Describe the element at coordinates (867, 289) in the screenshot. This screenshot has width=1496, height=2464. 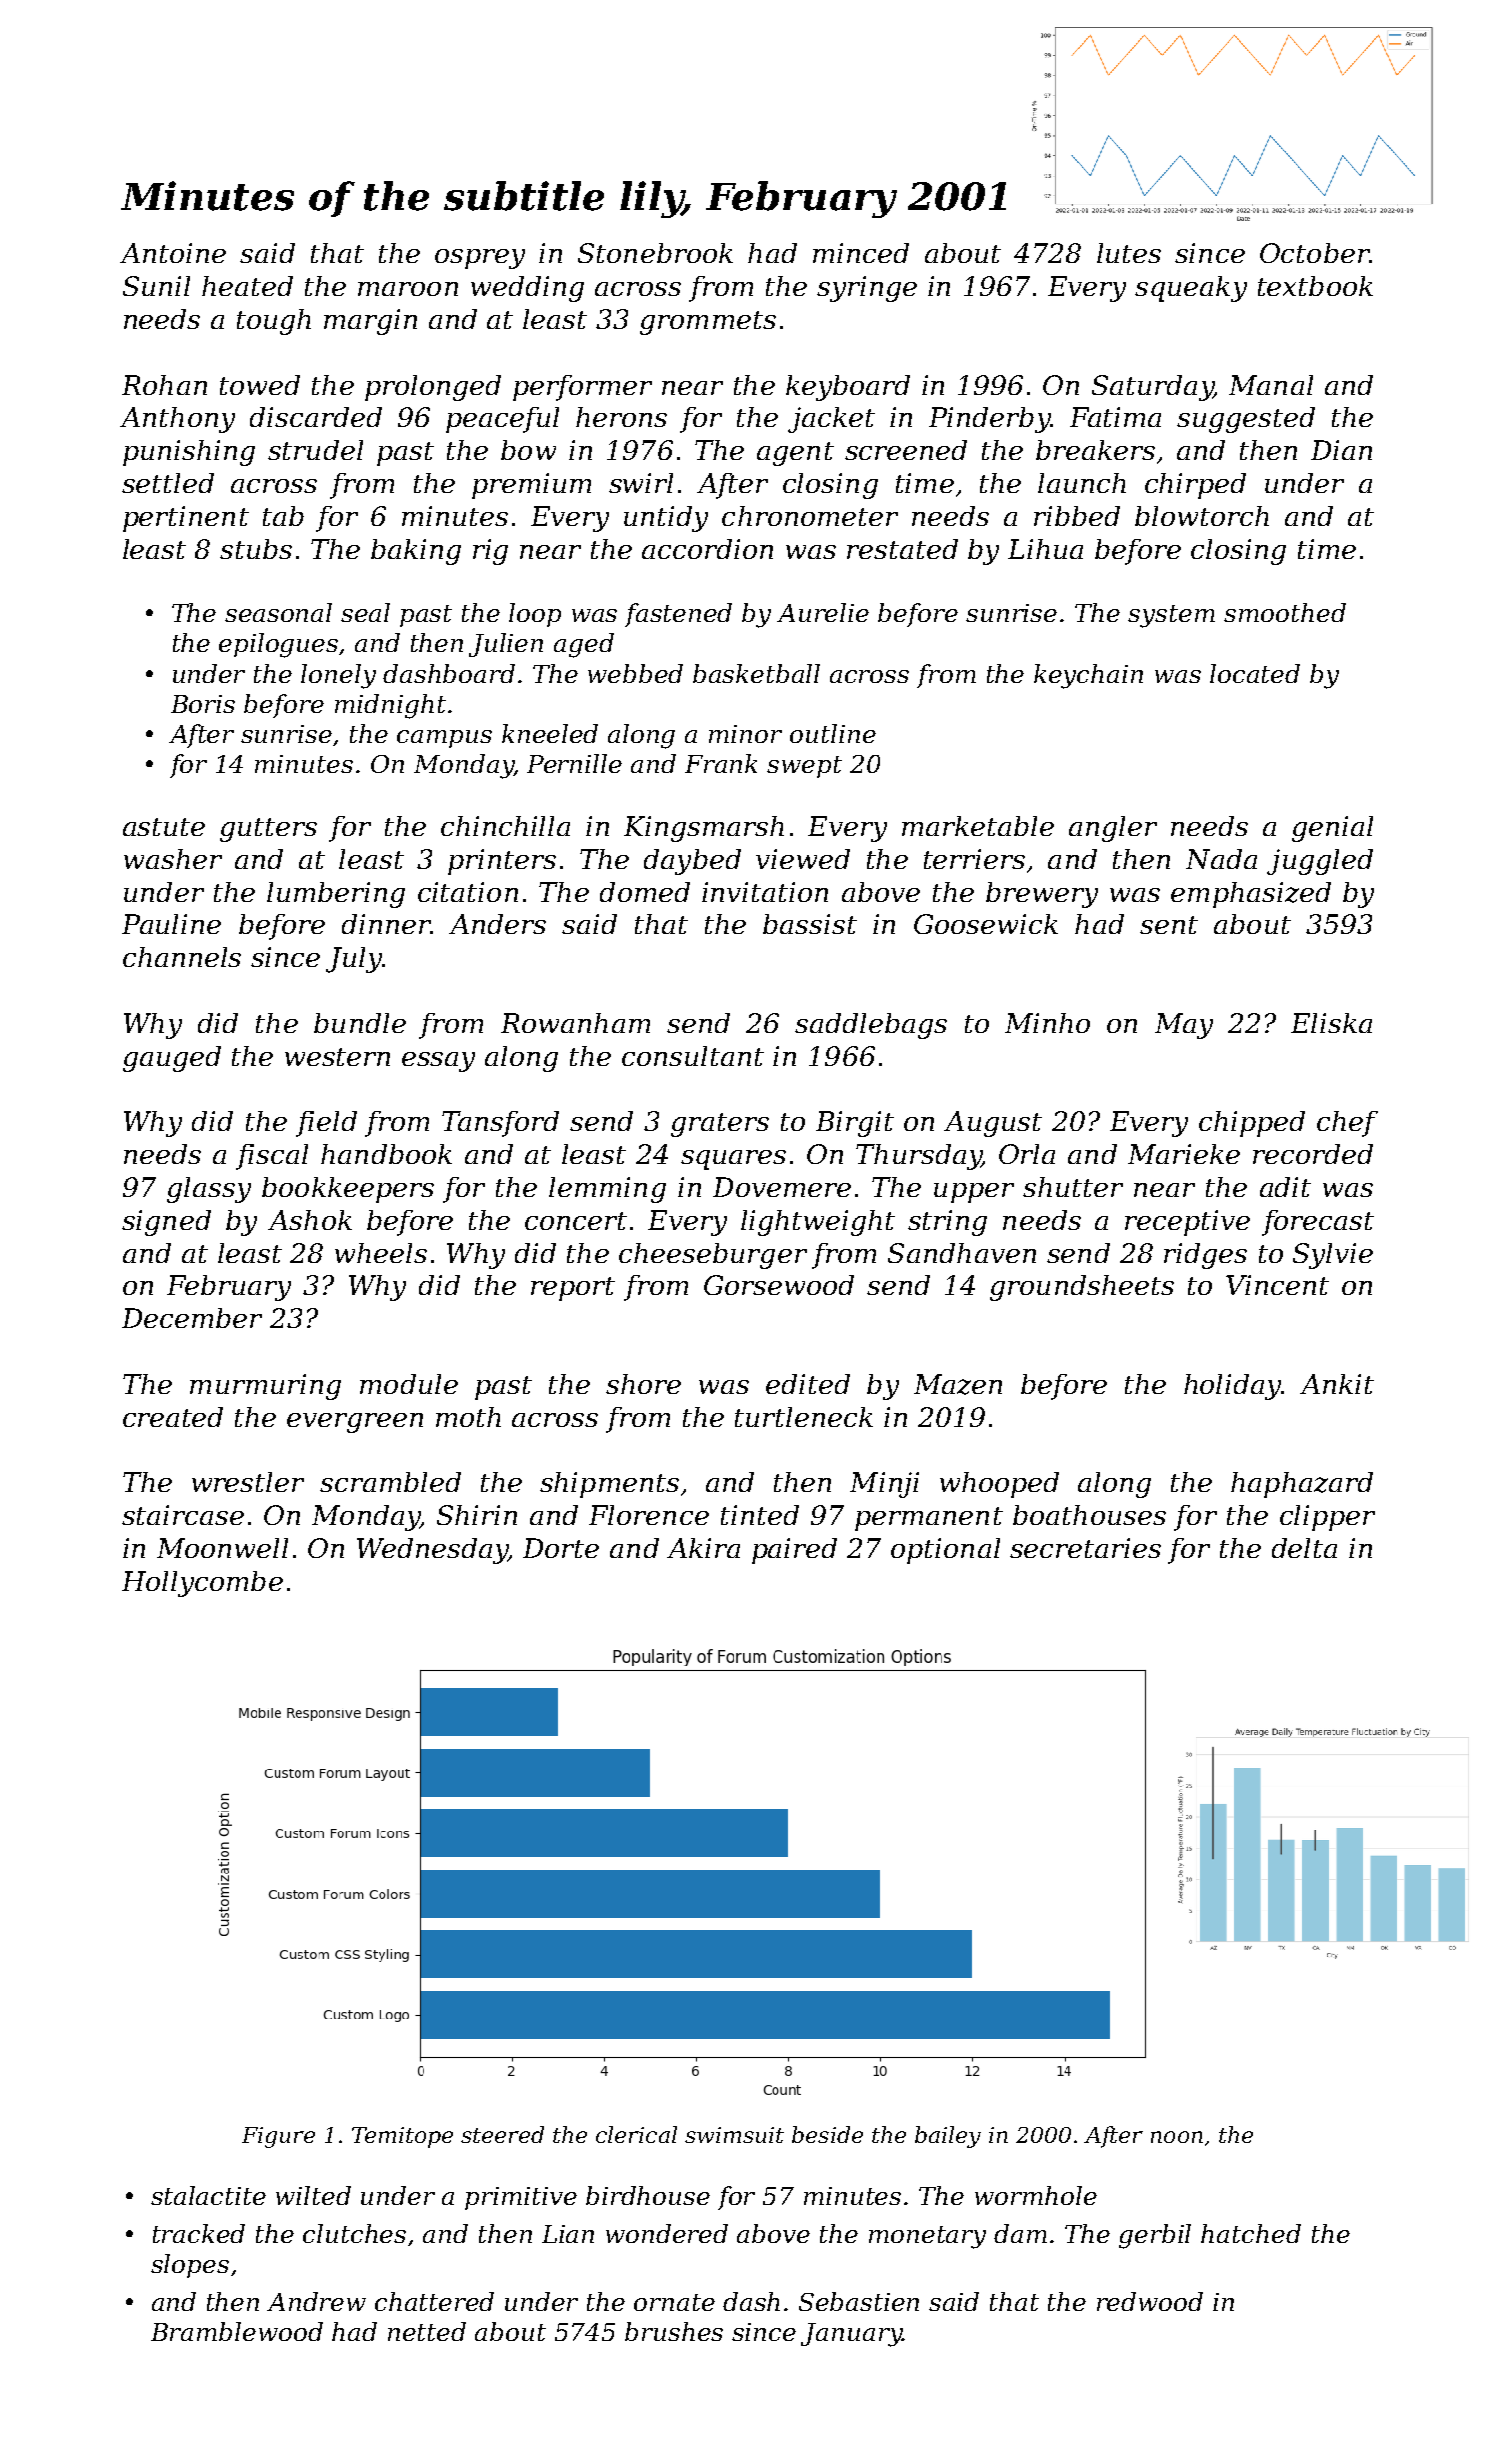
I see `syringe` at that location.
